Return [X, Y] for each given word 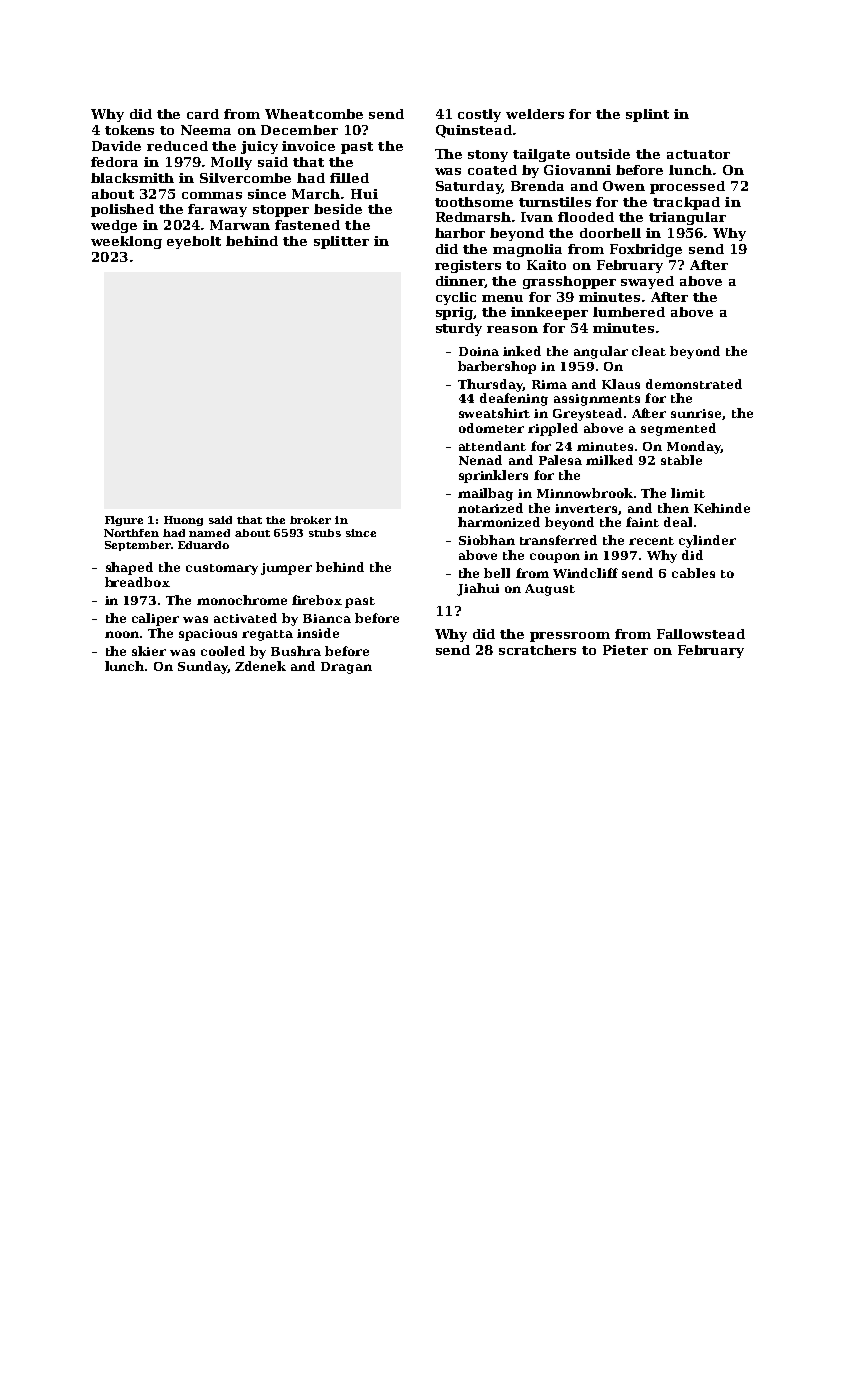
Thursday [490, 385]
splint [647, 115]
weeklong [126, 242]
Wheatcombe [314, 114]
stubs [325, 533]
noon [122, 634]
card [203, 114]
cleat [649, 351]
